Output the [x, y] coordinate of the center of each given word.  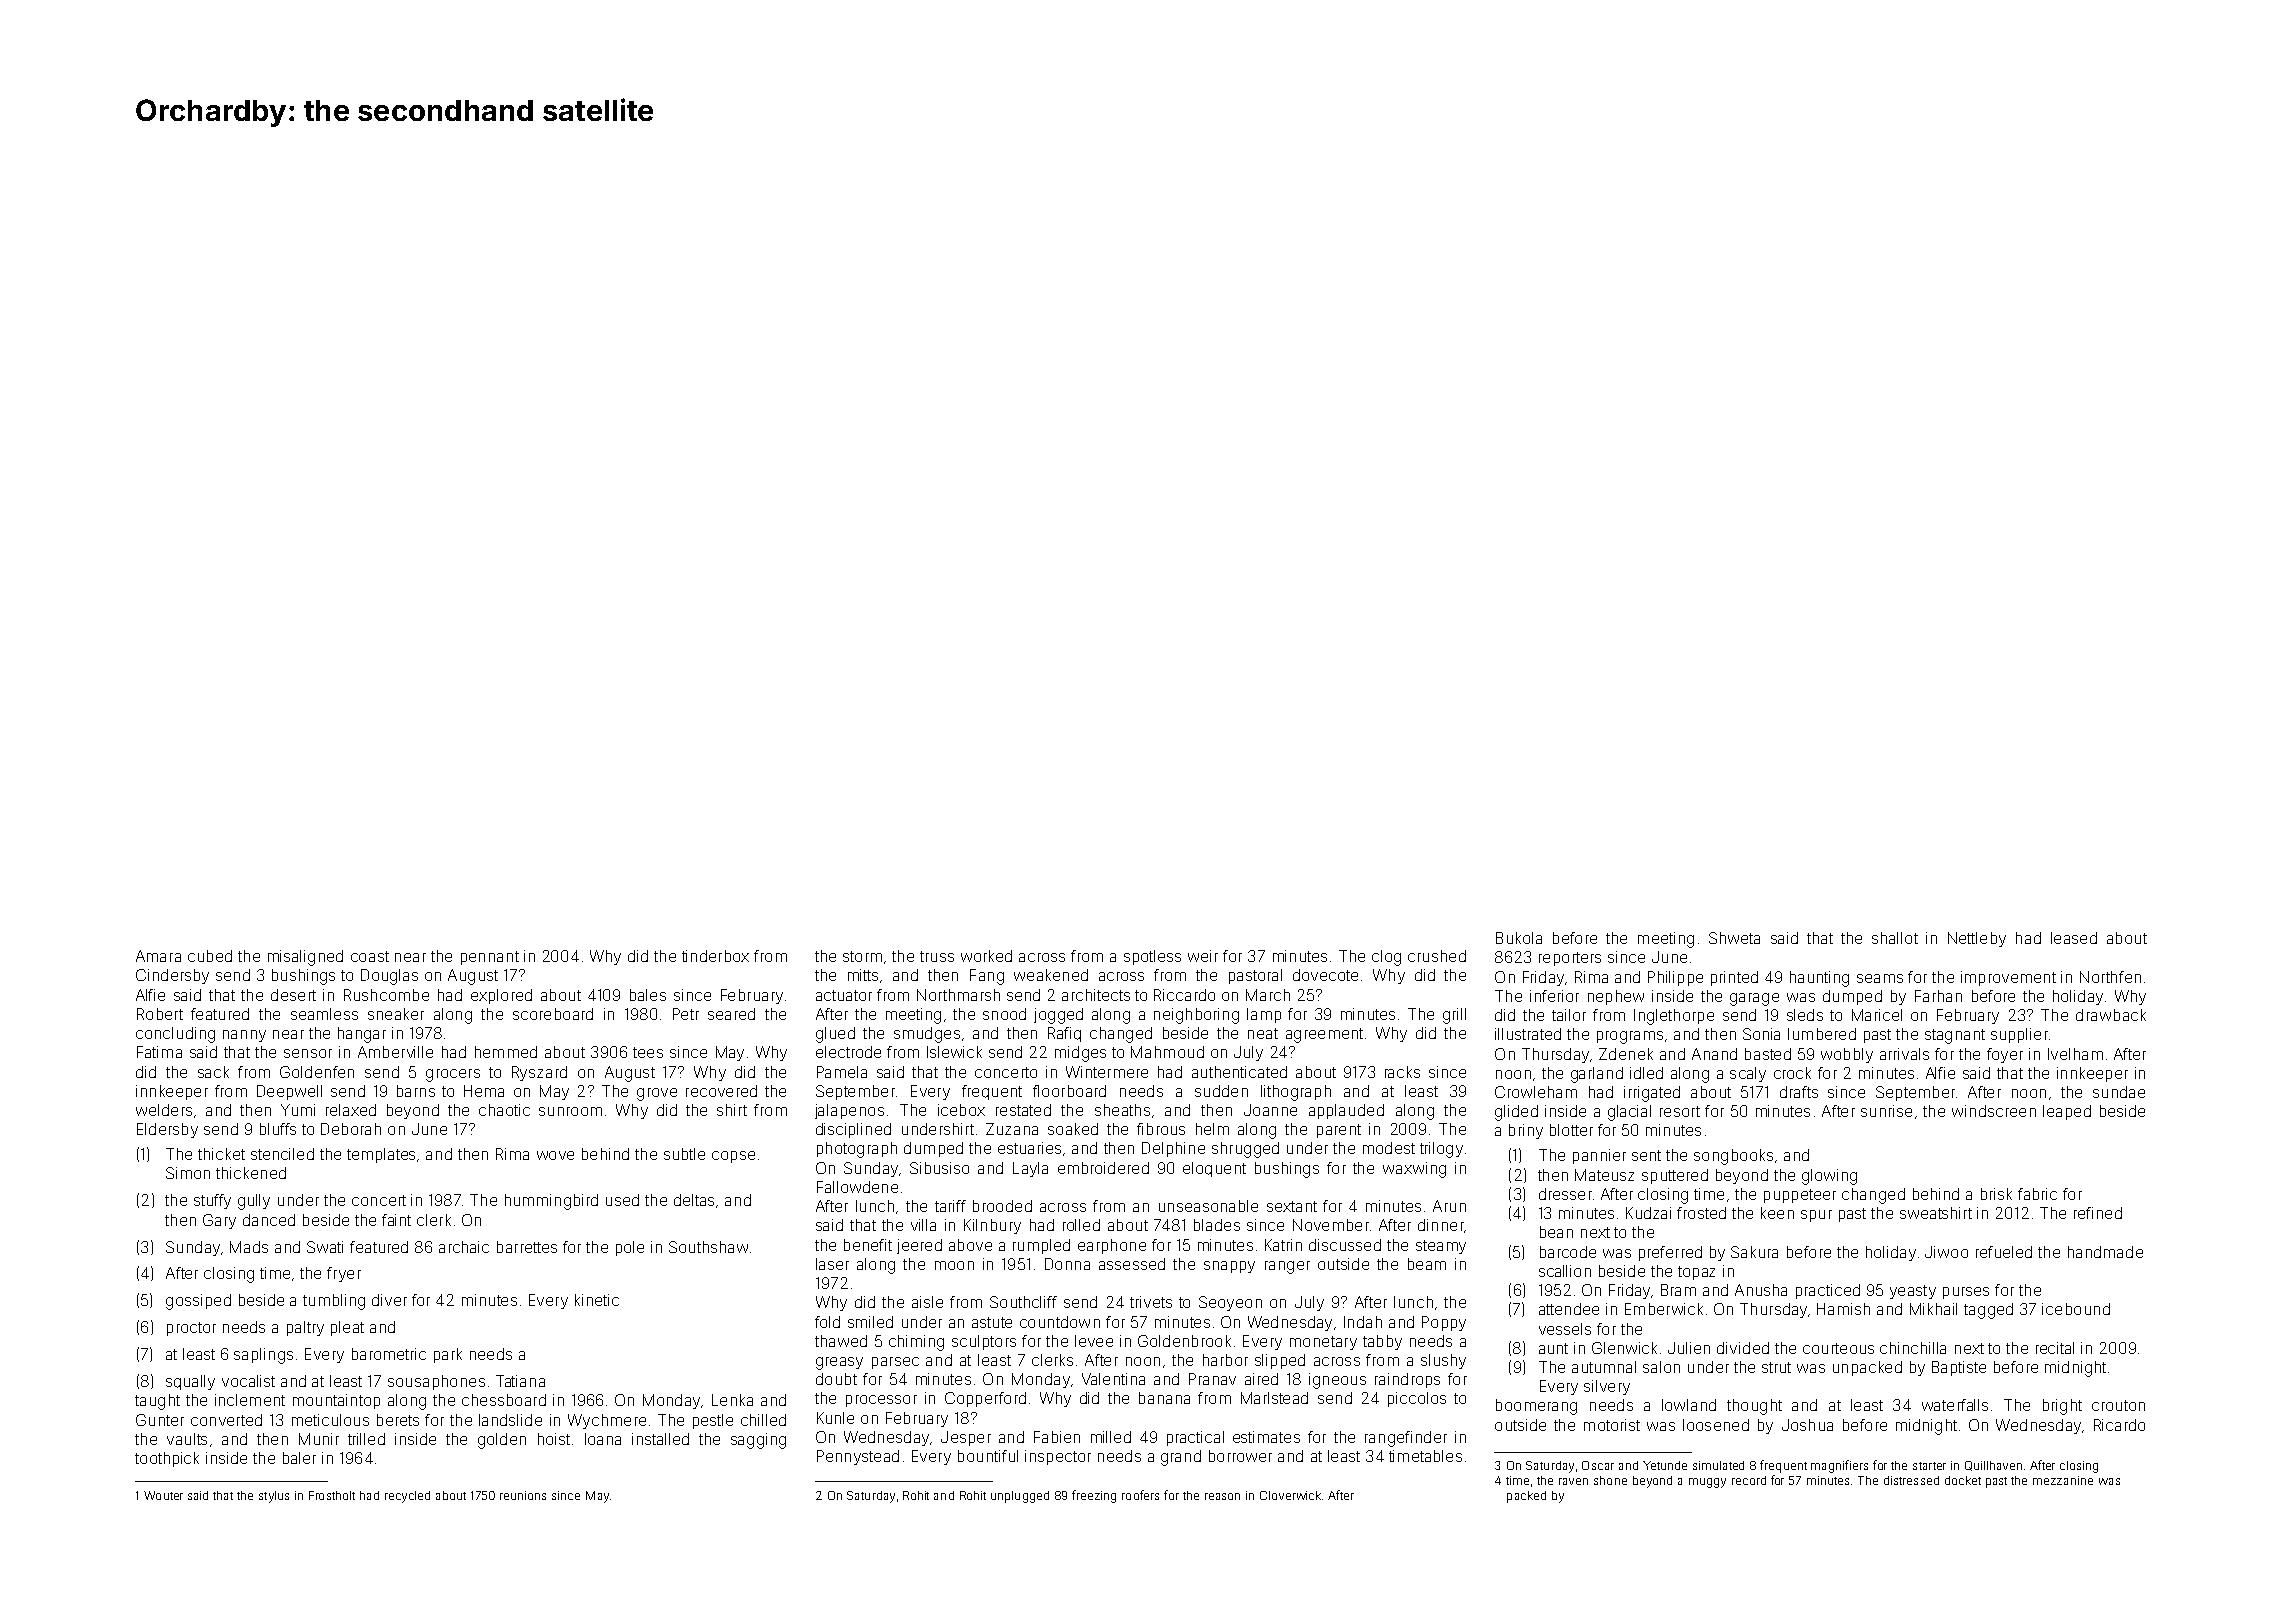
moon [954, 1265]
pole [630, 1248]
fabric [2037, 1194]
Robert [160, 1014]
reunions [523, 1495]
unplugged [1020, 1497]
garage [1754, 999]
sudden [1221, 1091]
